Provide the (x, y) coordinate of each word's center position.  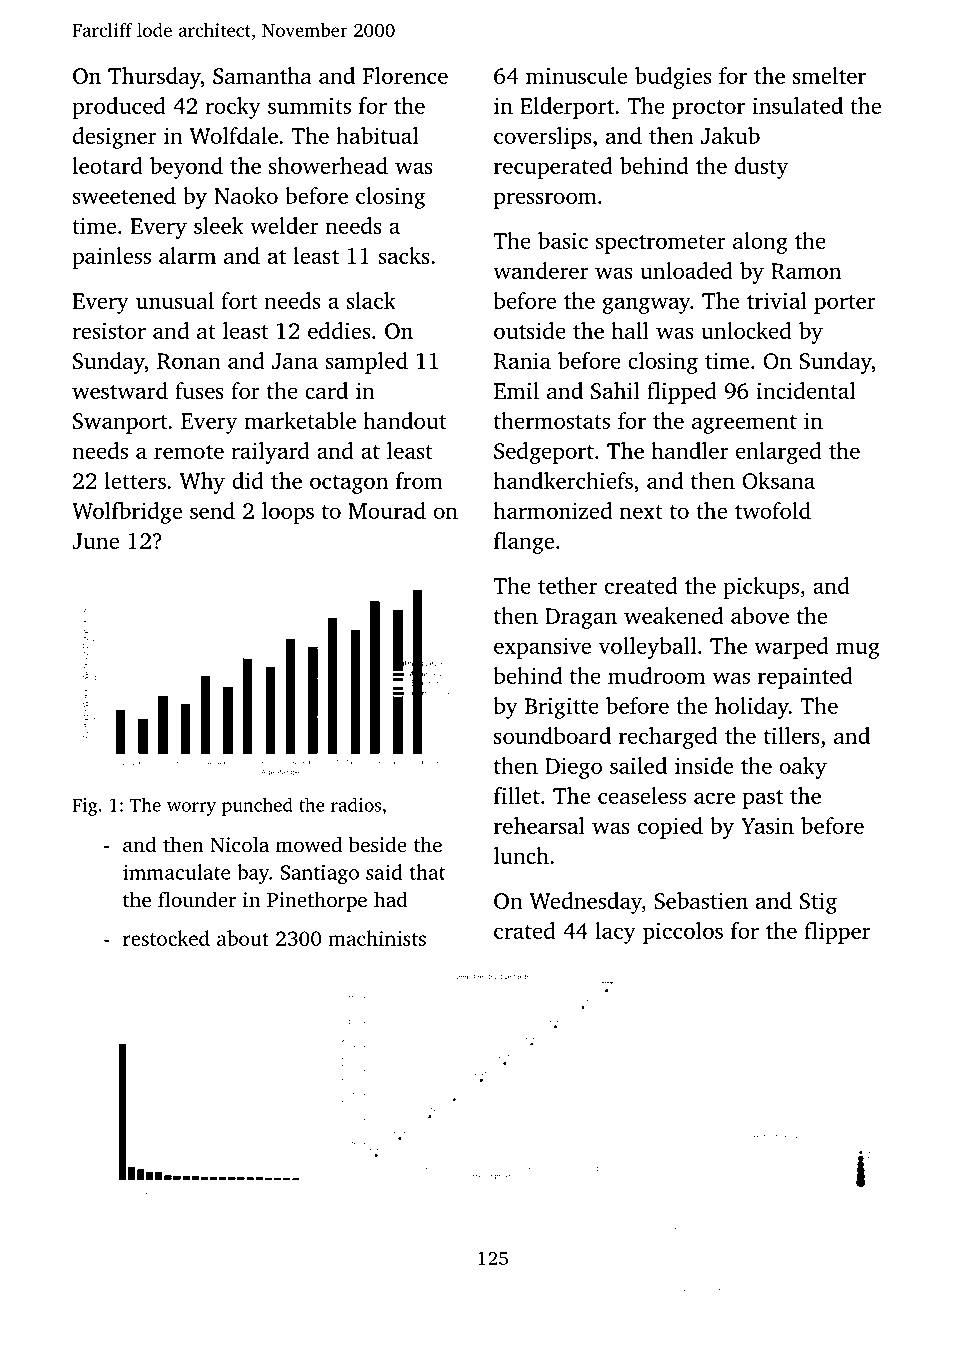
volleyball (648, 648)
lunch (521, 855)
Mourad (387, 510)
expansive (542, 648)
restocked (166, 938)
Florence (405, 75)
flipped (682, 393)
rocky (233, 108)
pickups (761, 588)
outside (530, 330)
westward (120, 390)
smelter (829, 75)
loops (288, 513)
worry (191, 809)
